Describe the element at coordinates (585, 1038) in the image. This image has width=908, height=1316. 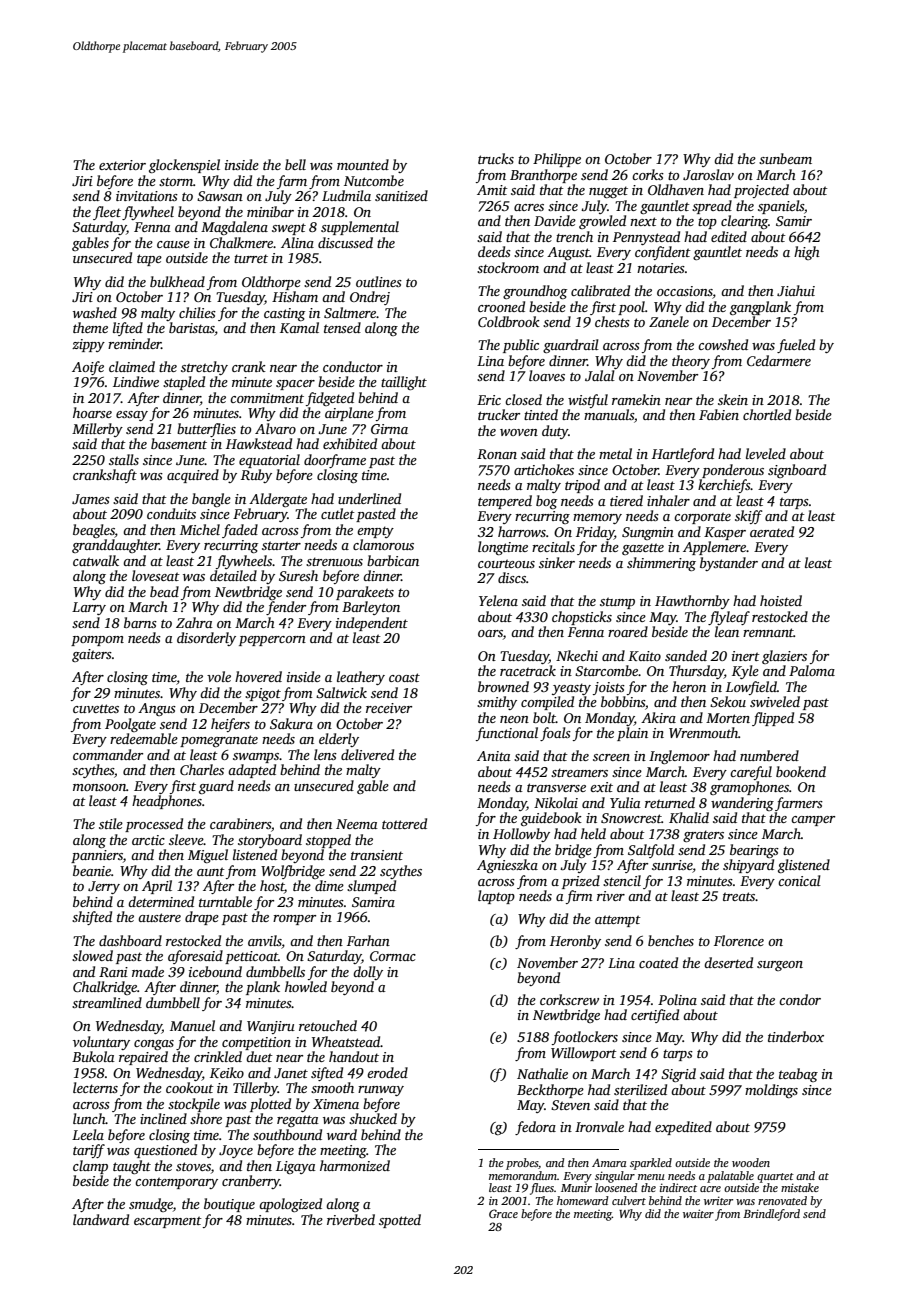
I see `footlockers` at that location.
